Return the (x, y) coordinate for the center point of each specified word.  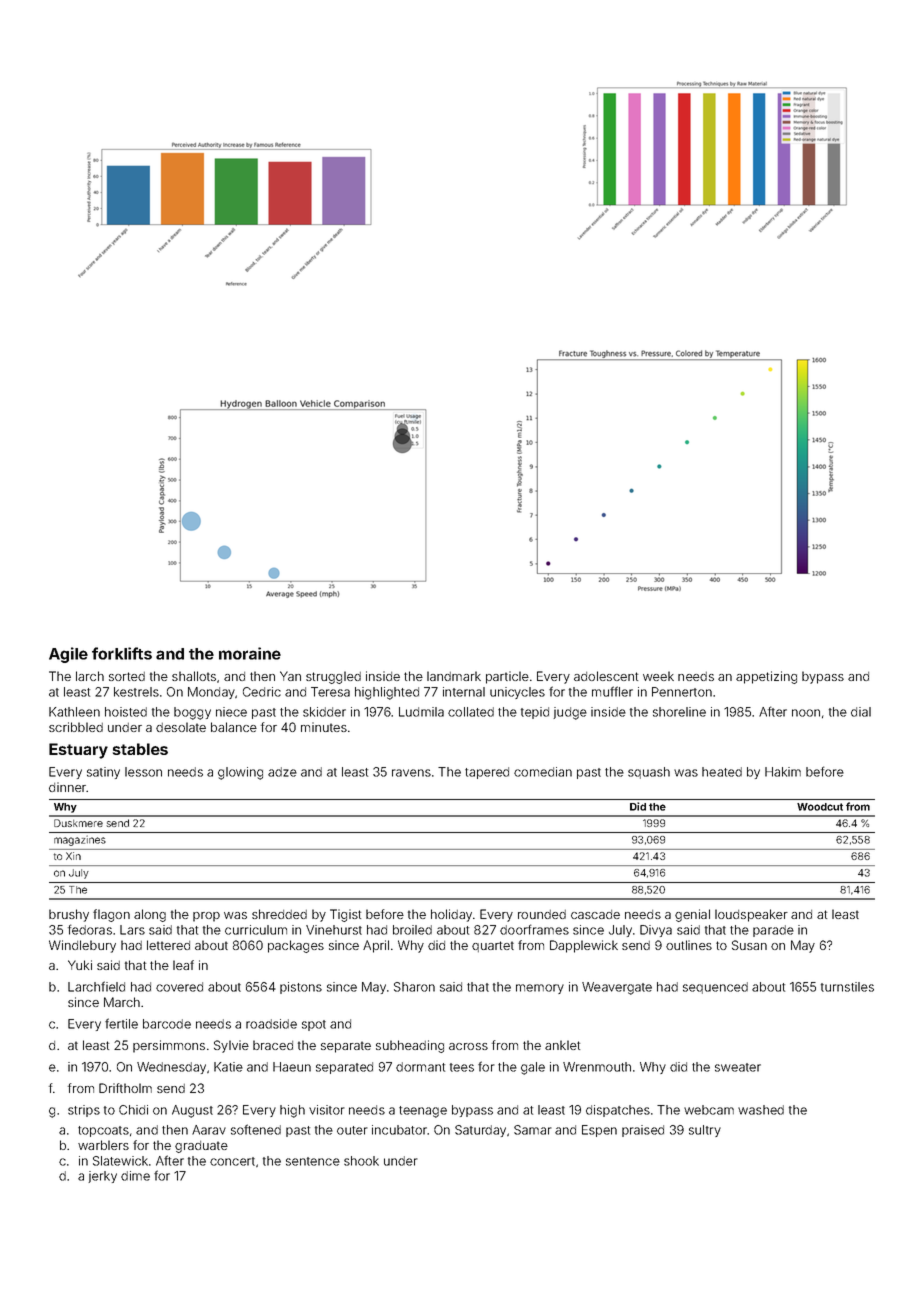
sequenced (715, 988)
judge (570, 713)
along (150, 915)
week (658, 676)
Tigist (345, 915)
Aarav (209, 1130)
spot (314, 1025)
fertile (121, 1023)
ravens (411, 773)
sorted (127, 676)
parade (773, 931)
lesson (143, 772)
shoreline (679, 712)
